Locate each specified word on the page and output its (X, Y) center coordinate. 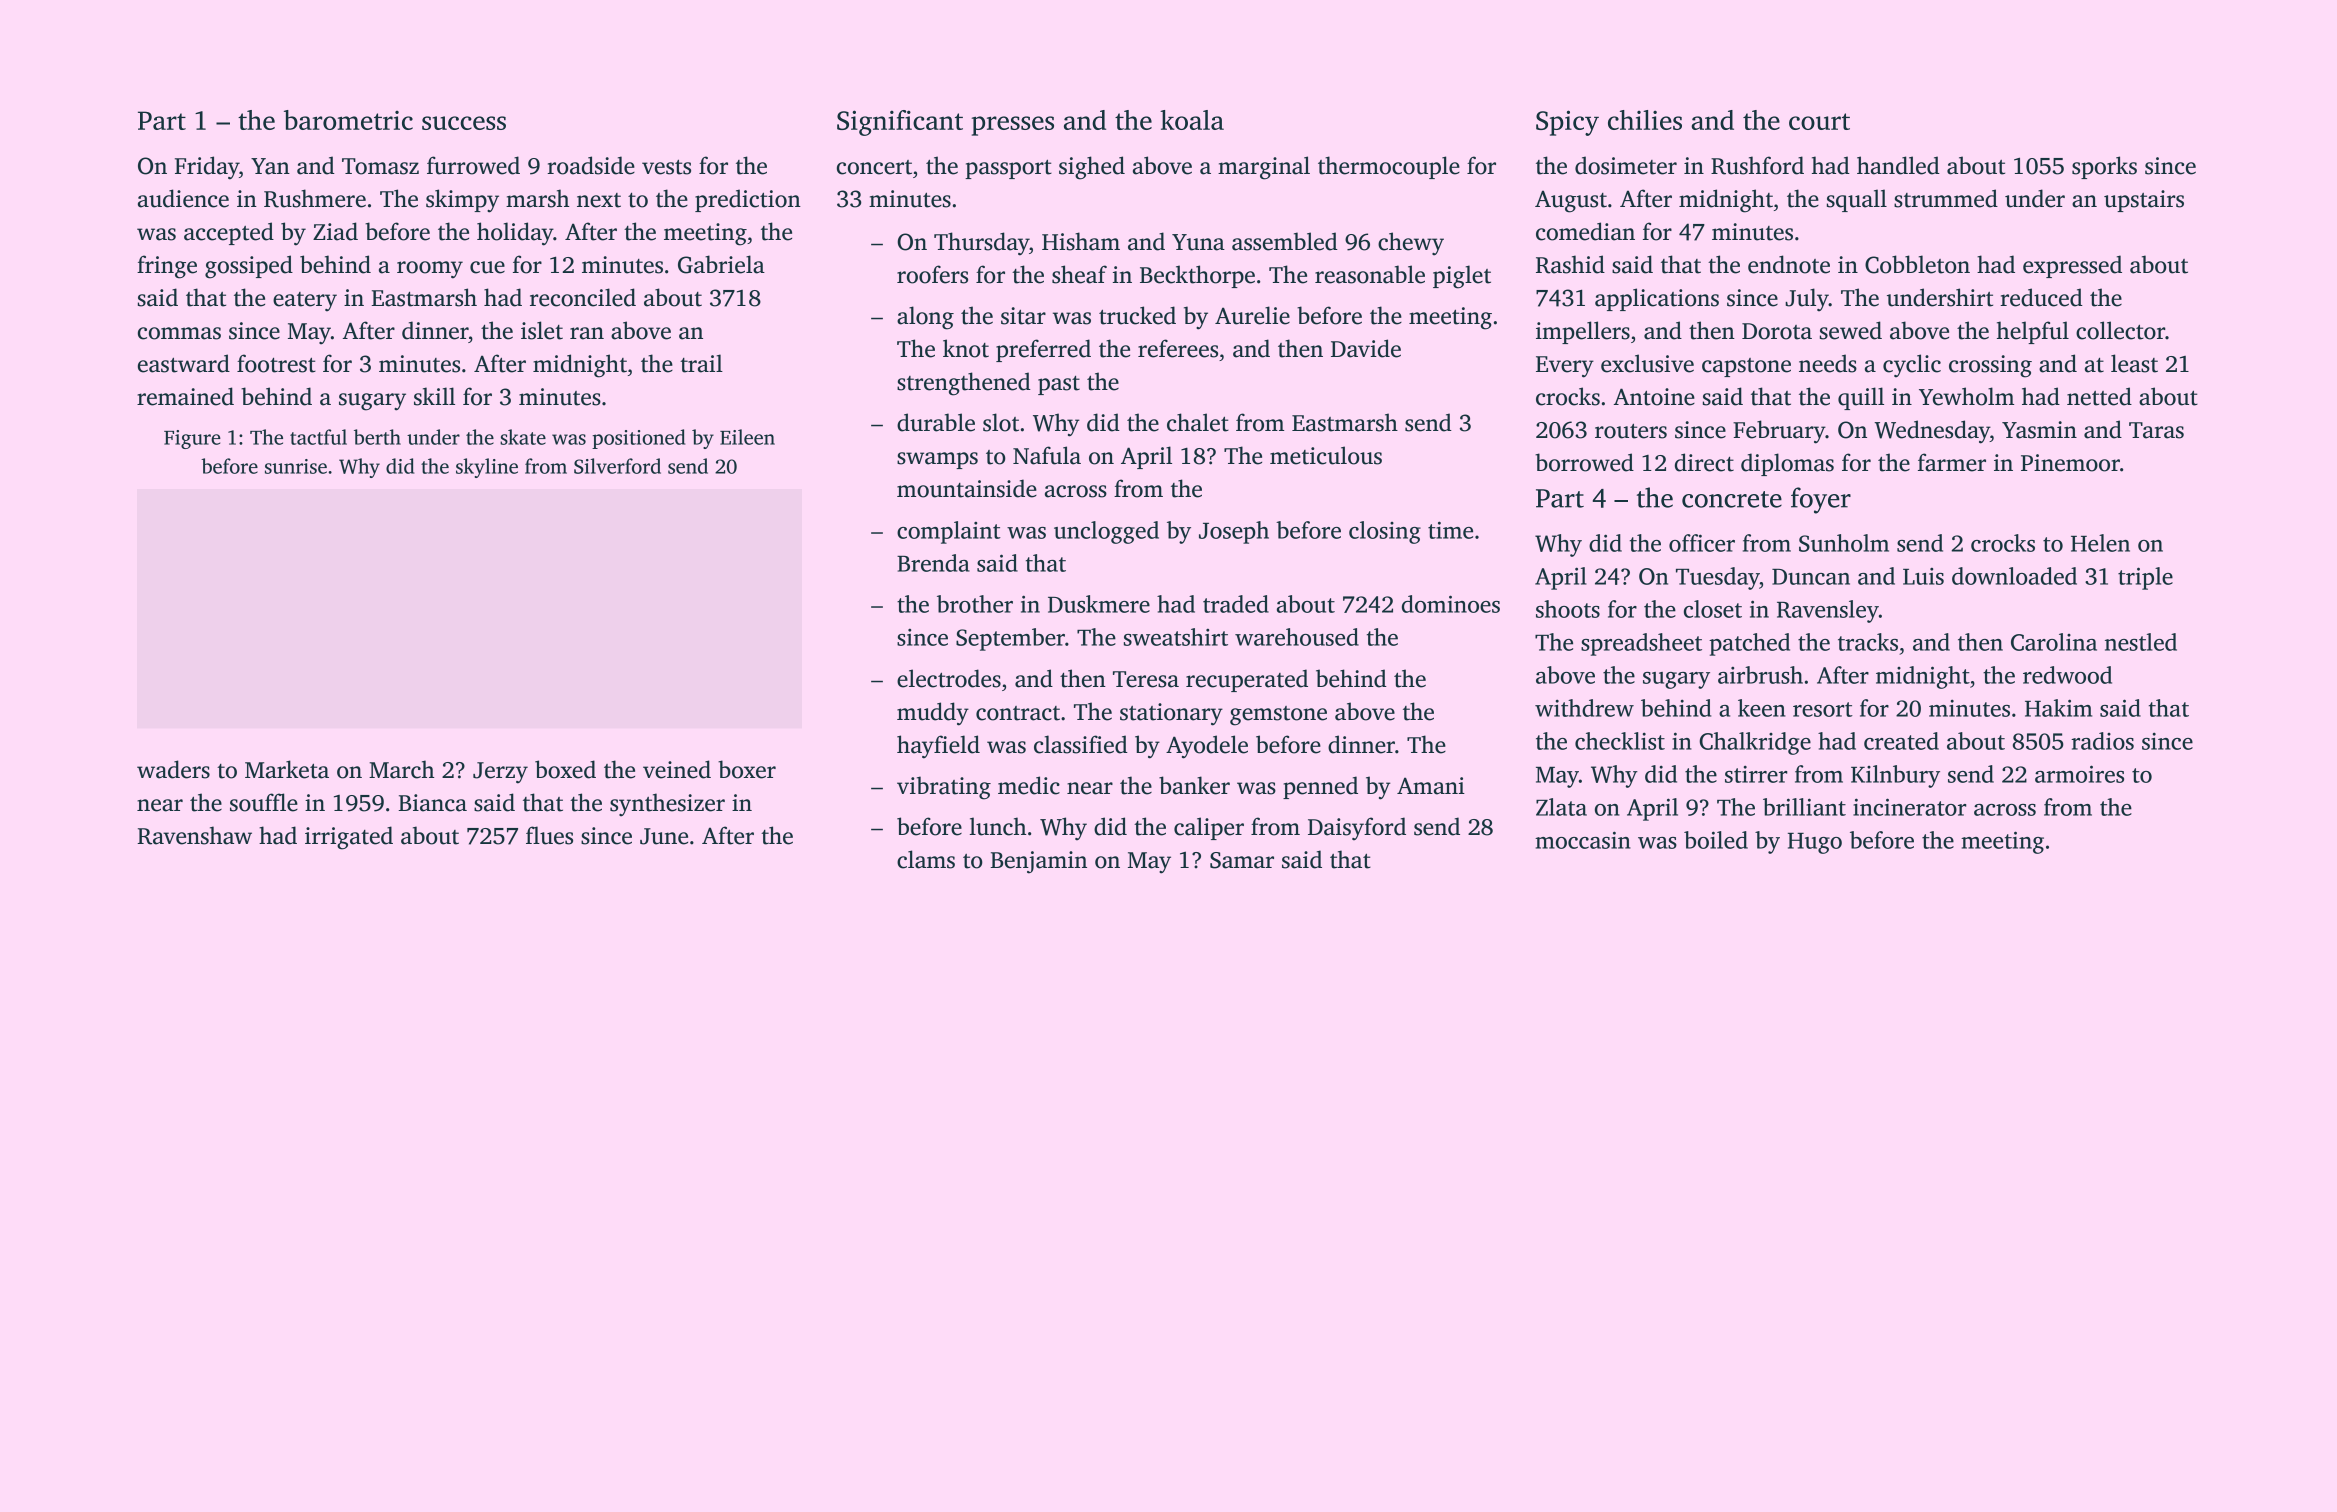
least (2134, 363)
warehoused (1297, 637)
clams (926, 859)
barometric (348, 120)
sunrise (296, 466)
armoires (2079, 774)
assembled (1285, 241)
